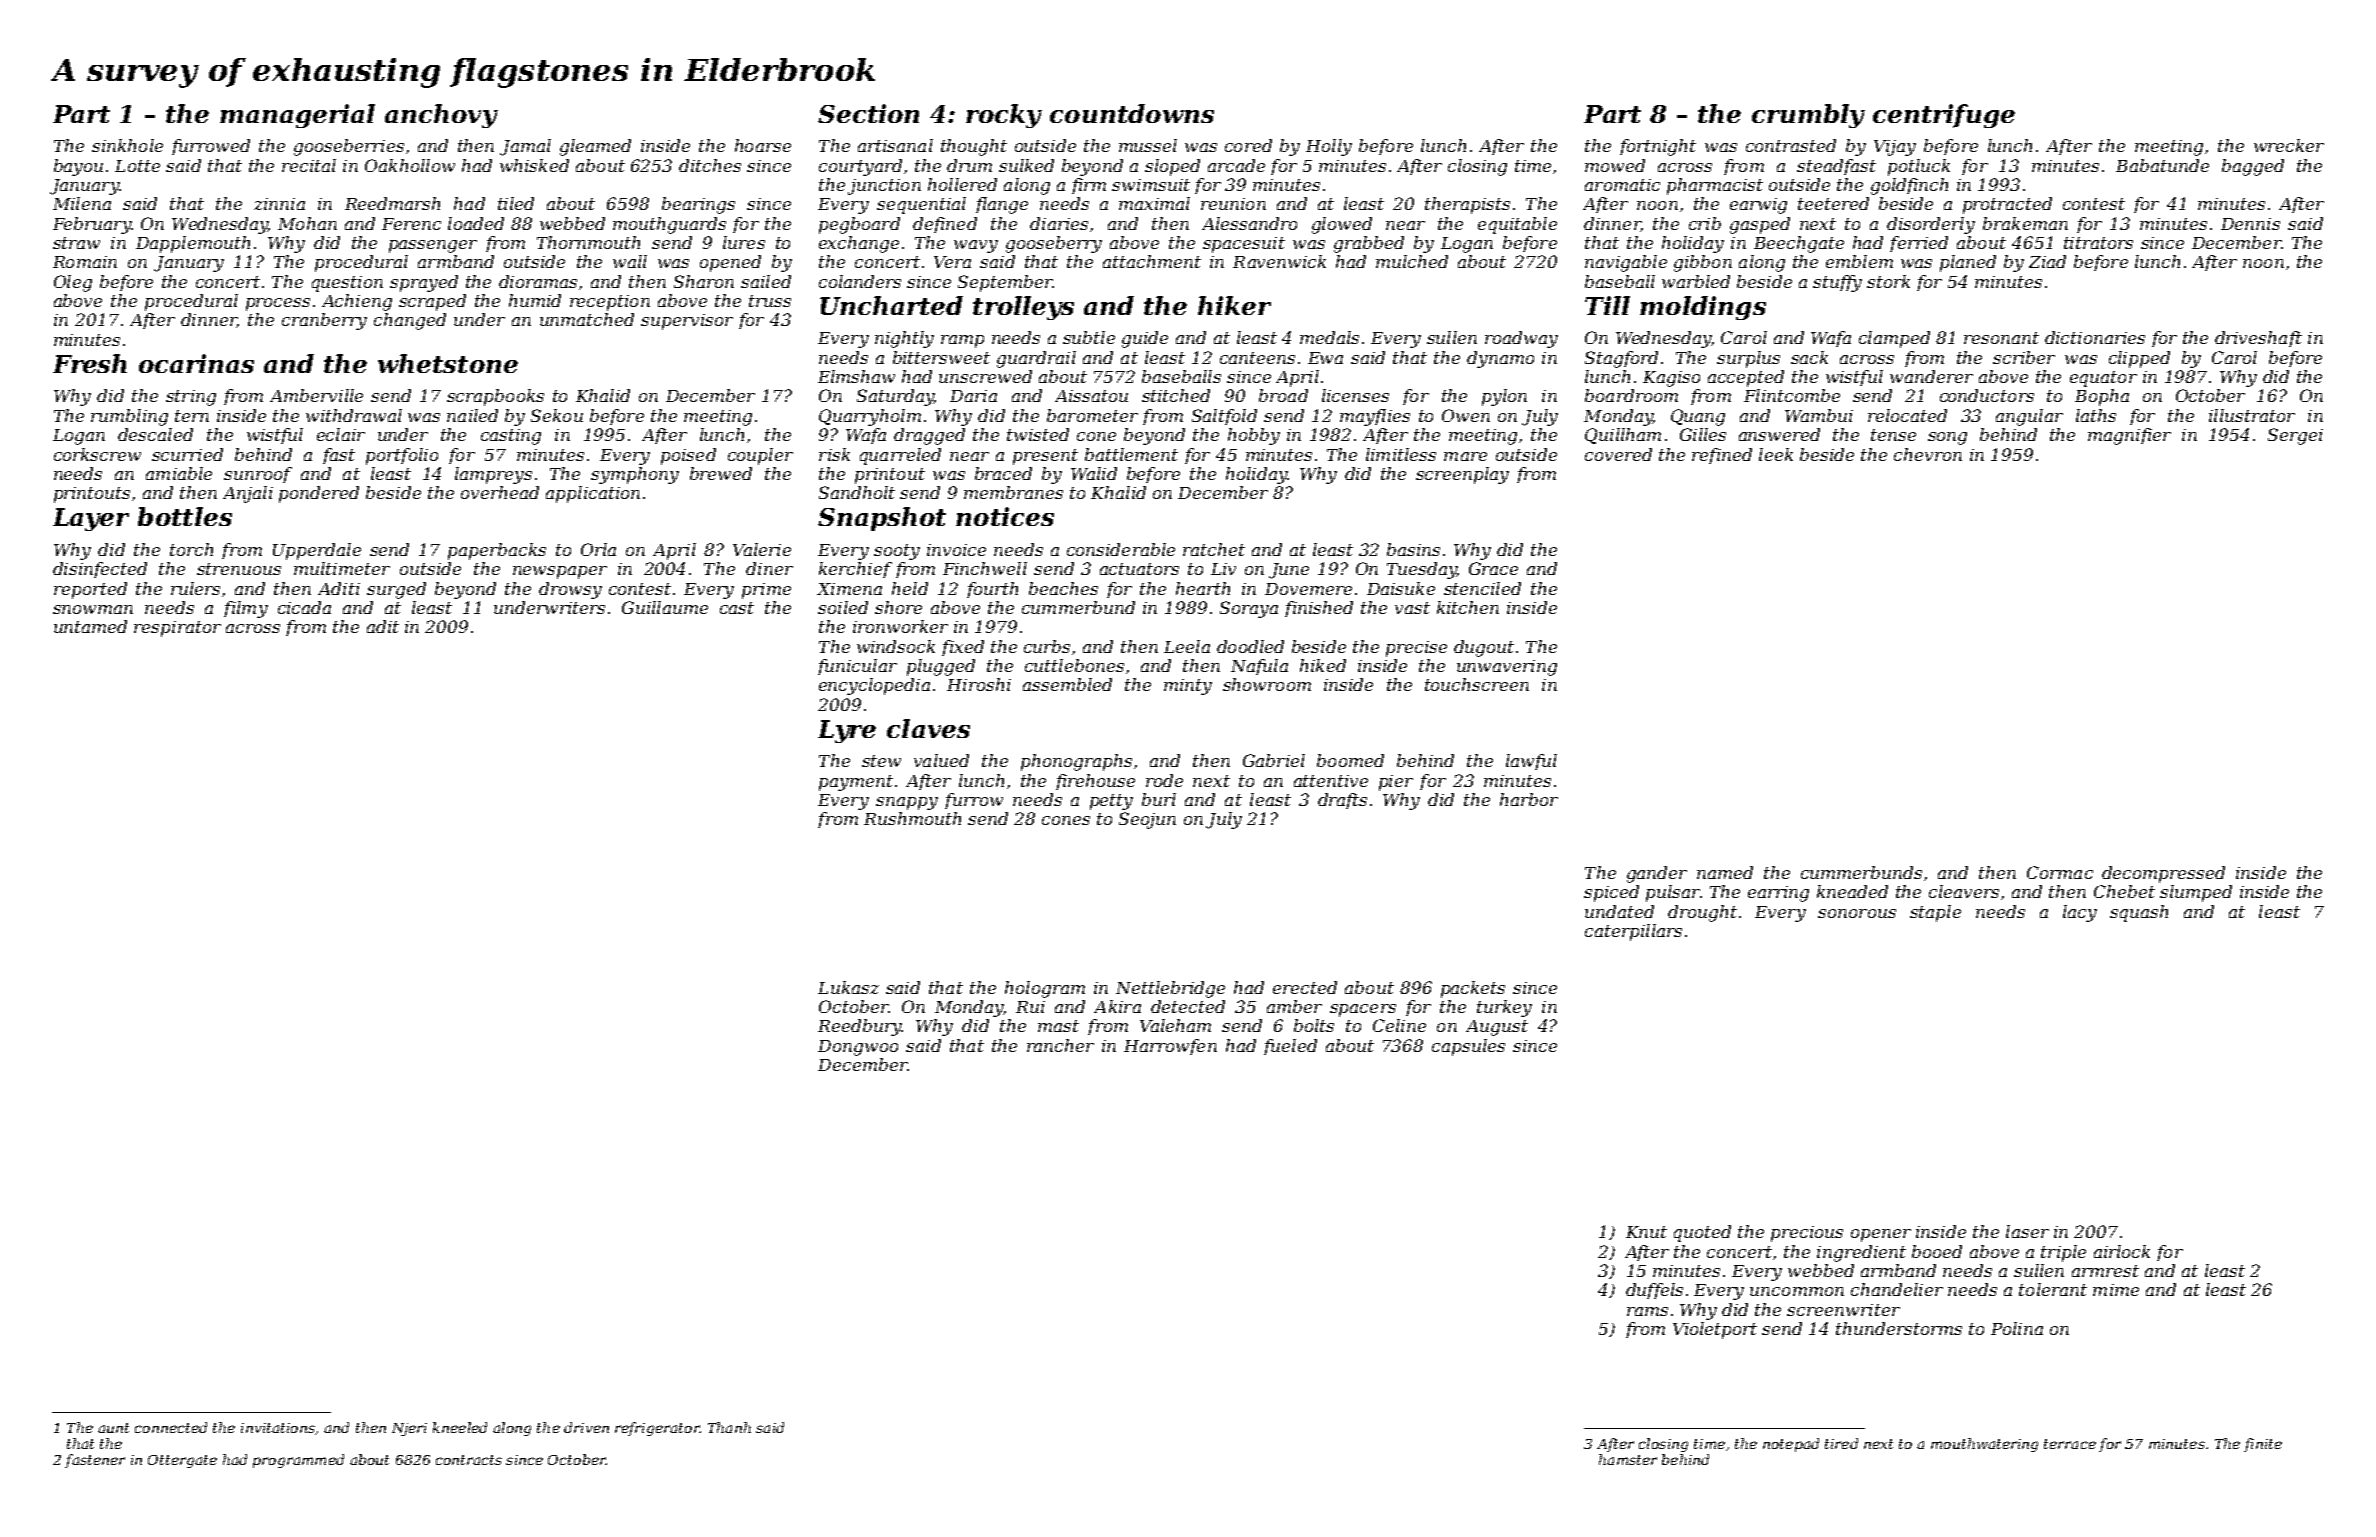 Image resolution: width=2376 pixels, height=1537 pixels. What do you see at coordinates (2070, 1444) in the image?
I see `terrace` at bounding box center [2070, 1444].
